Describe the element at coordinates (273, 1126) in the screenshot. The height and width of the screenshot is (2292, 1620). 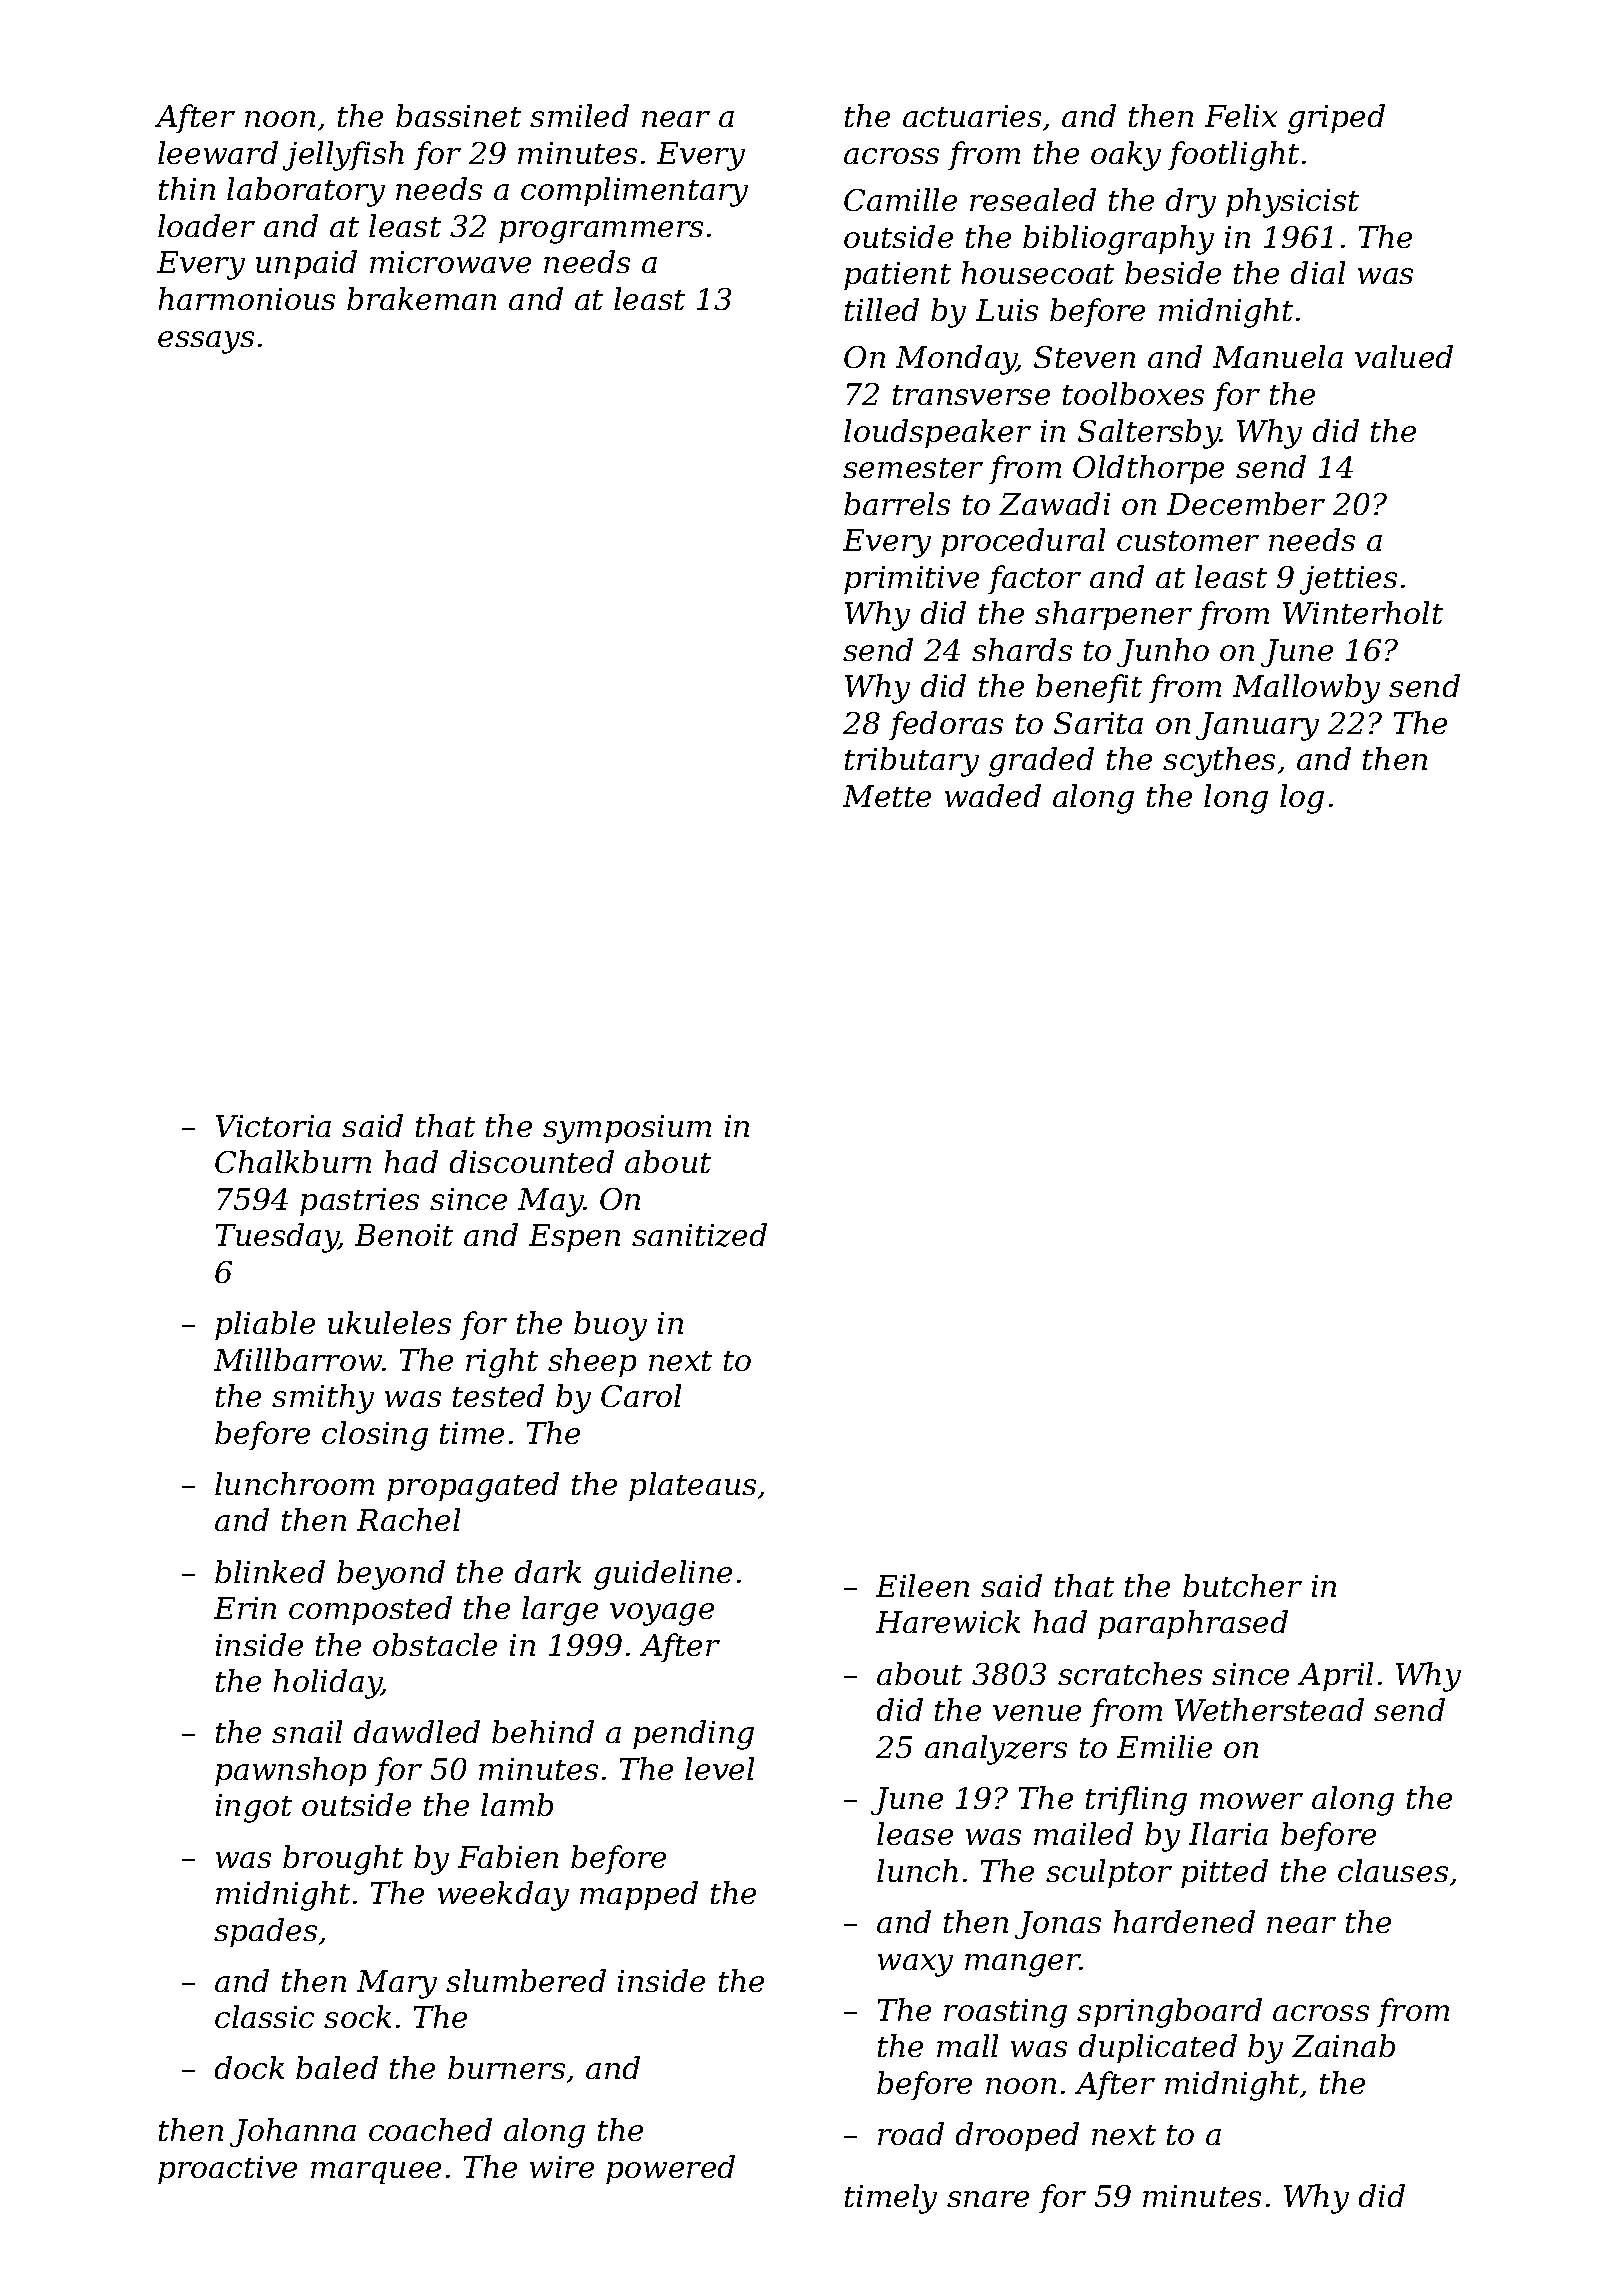
I see `Victoria` at that location.
